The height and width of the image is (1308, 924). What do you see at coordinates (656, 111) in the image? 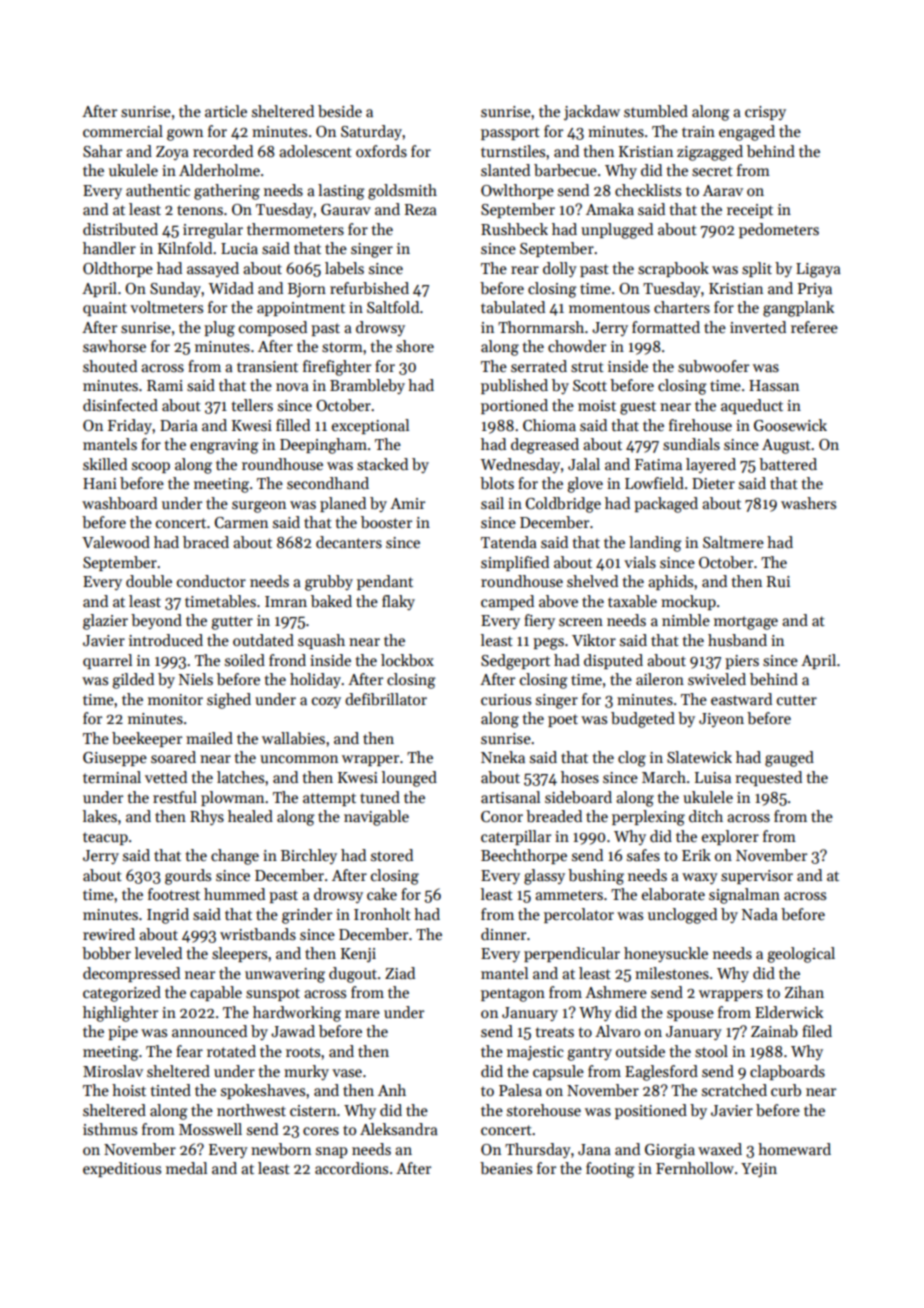
I see `stumbled` at bounding box center [656, 111].
